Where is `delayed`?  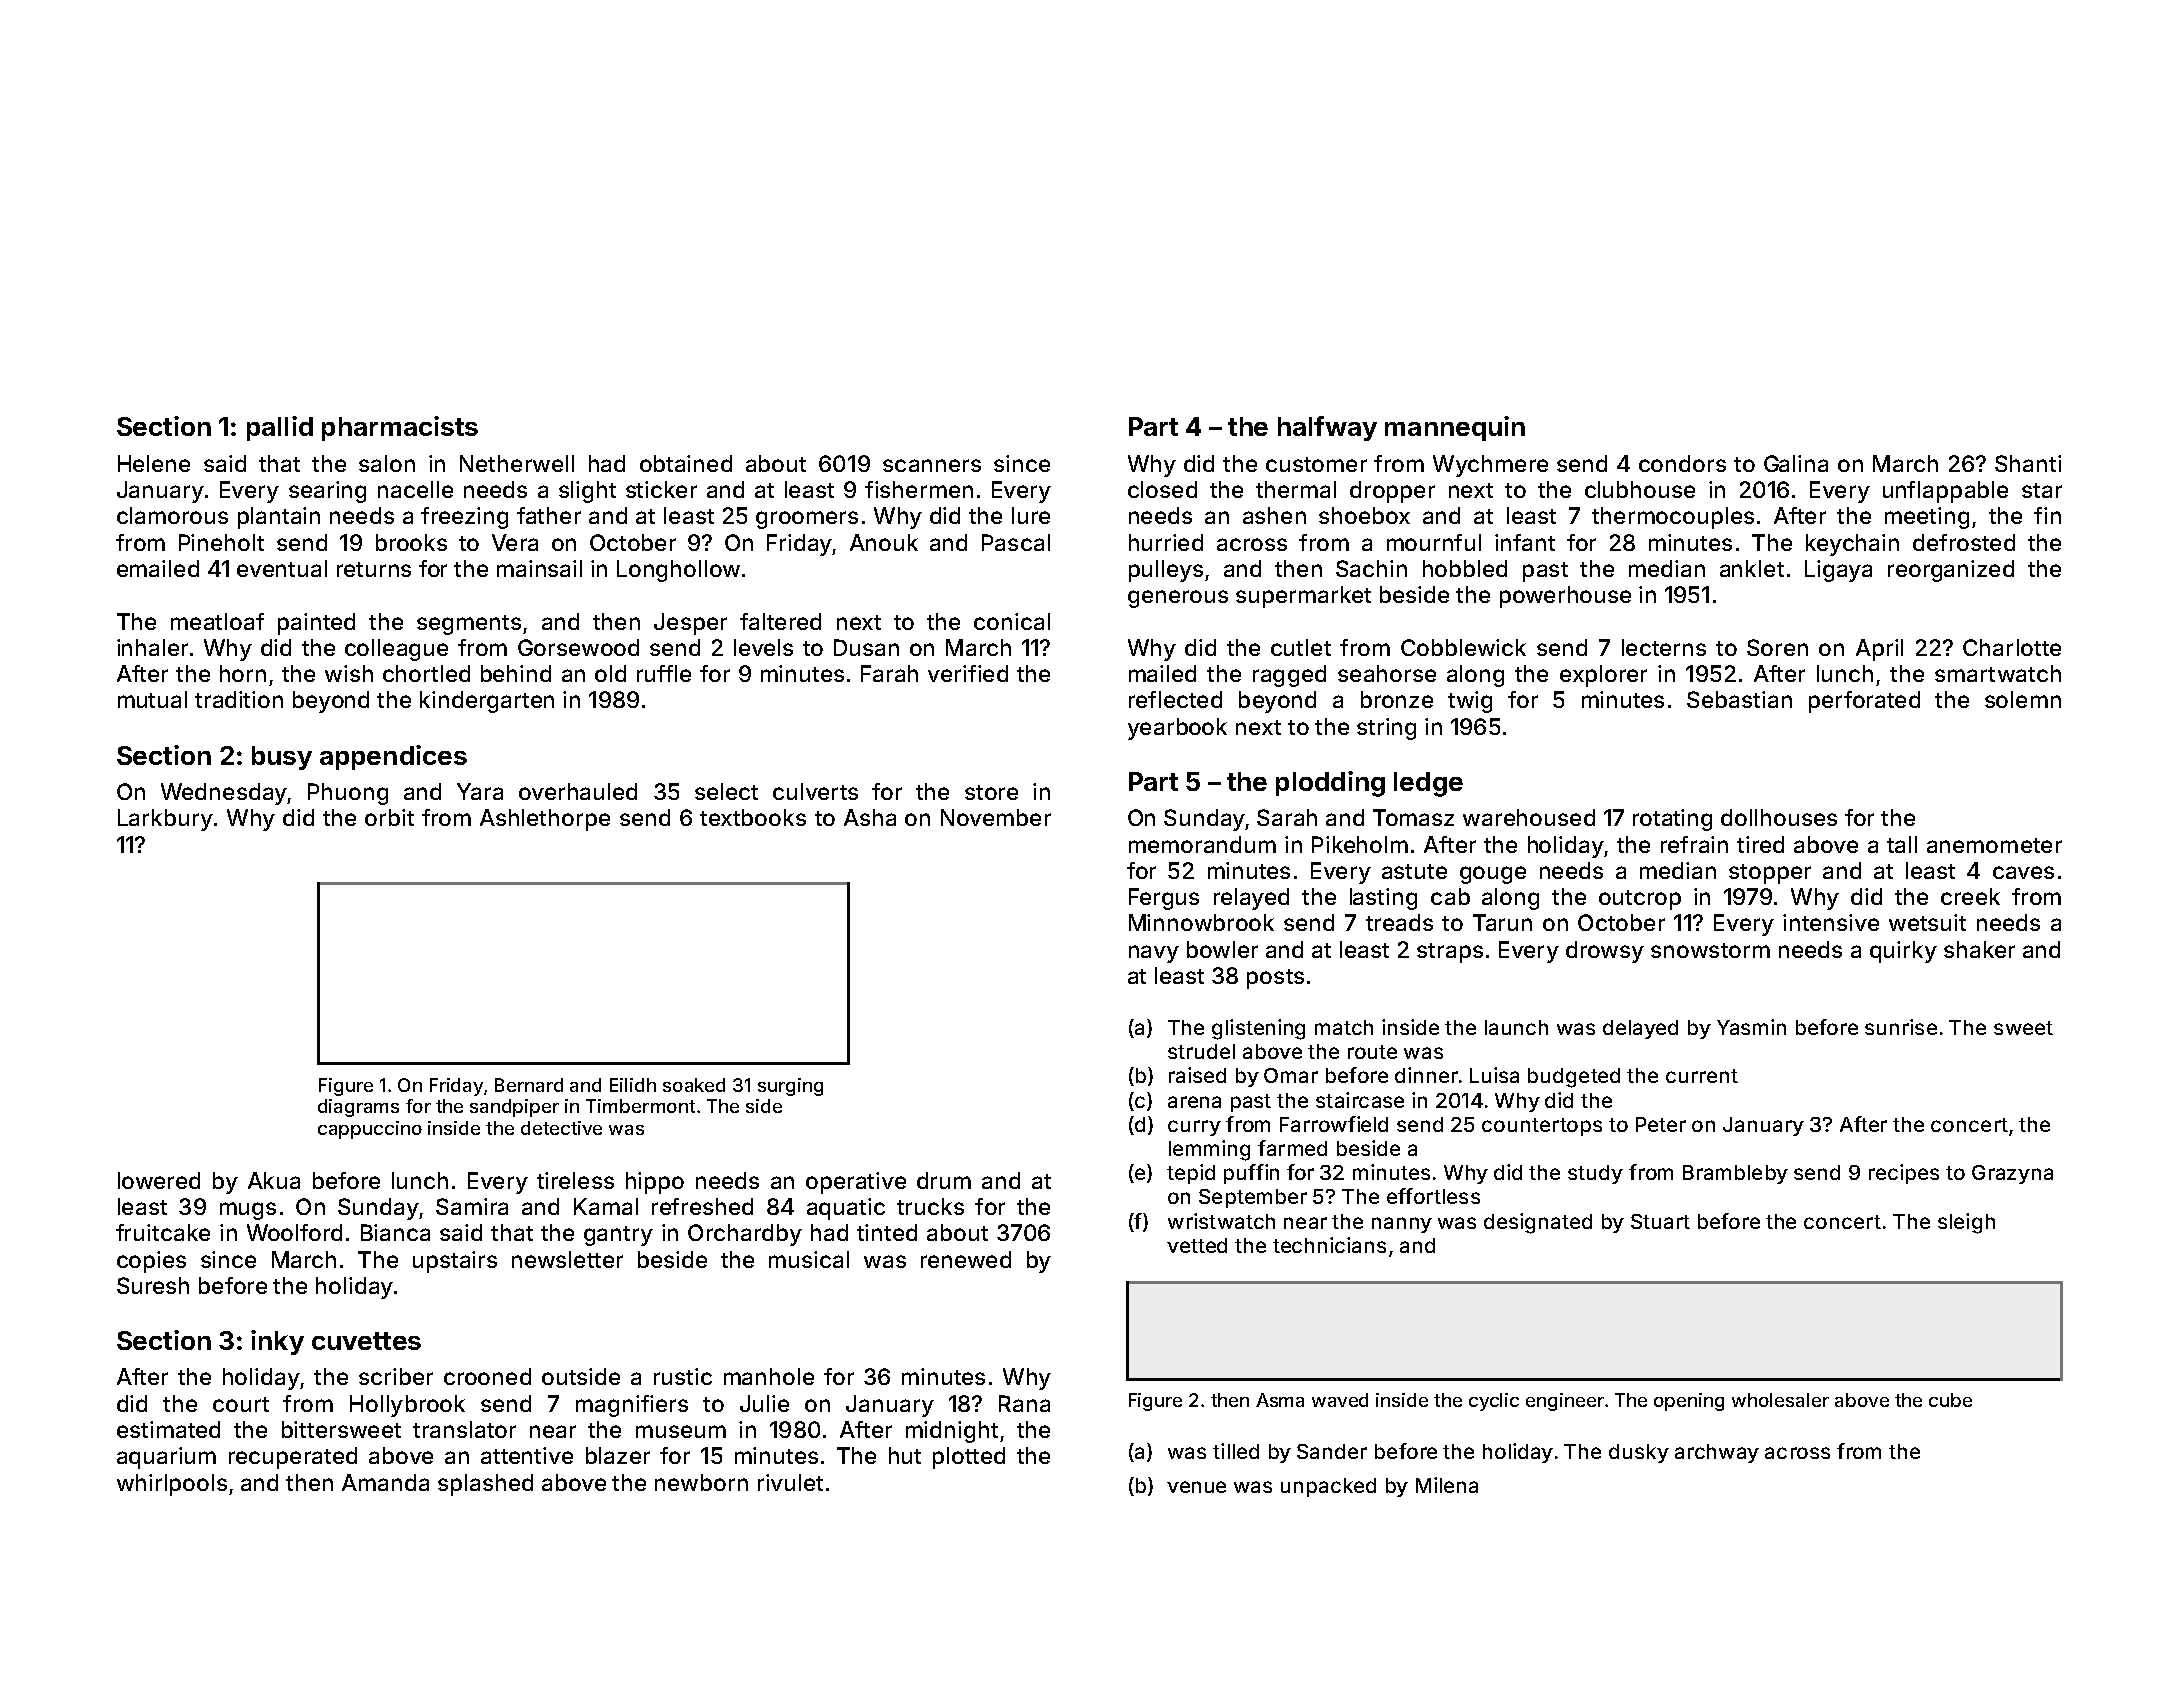
delayed is located at coordinates (1640, 1029).
